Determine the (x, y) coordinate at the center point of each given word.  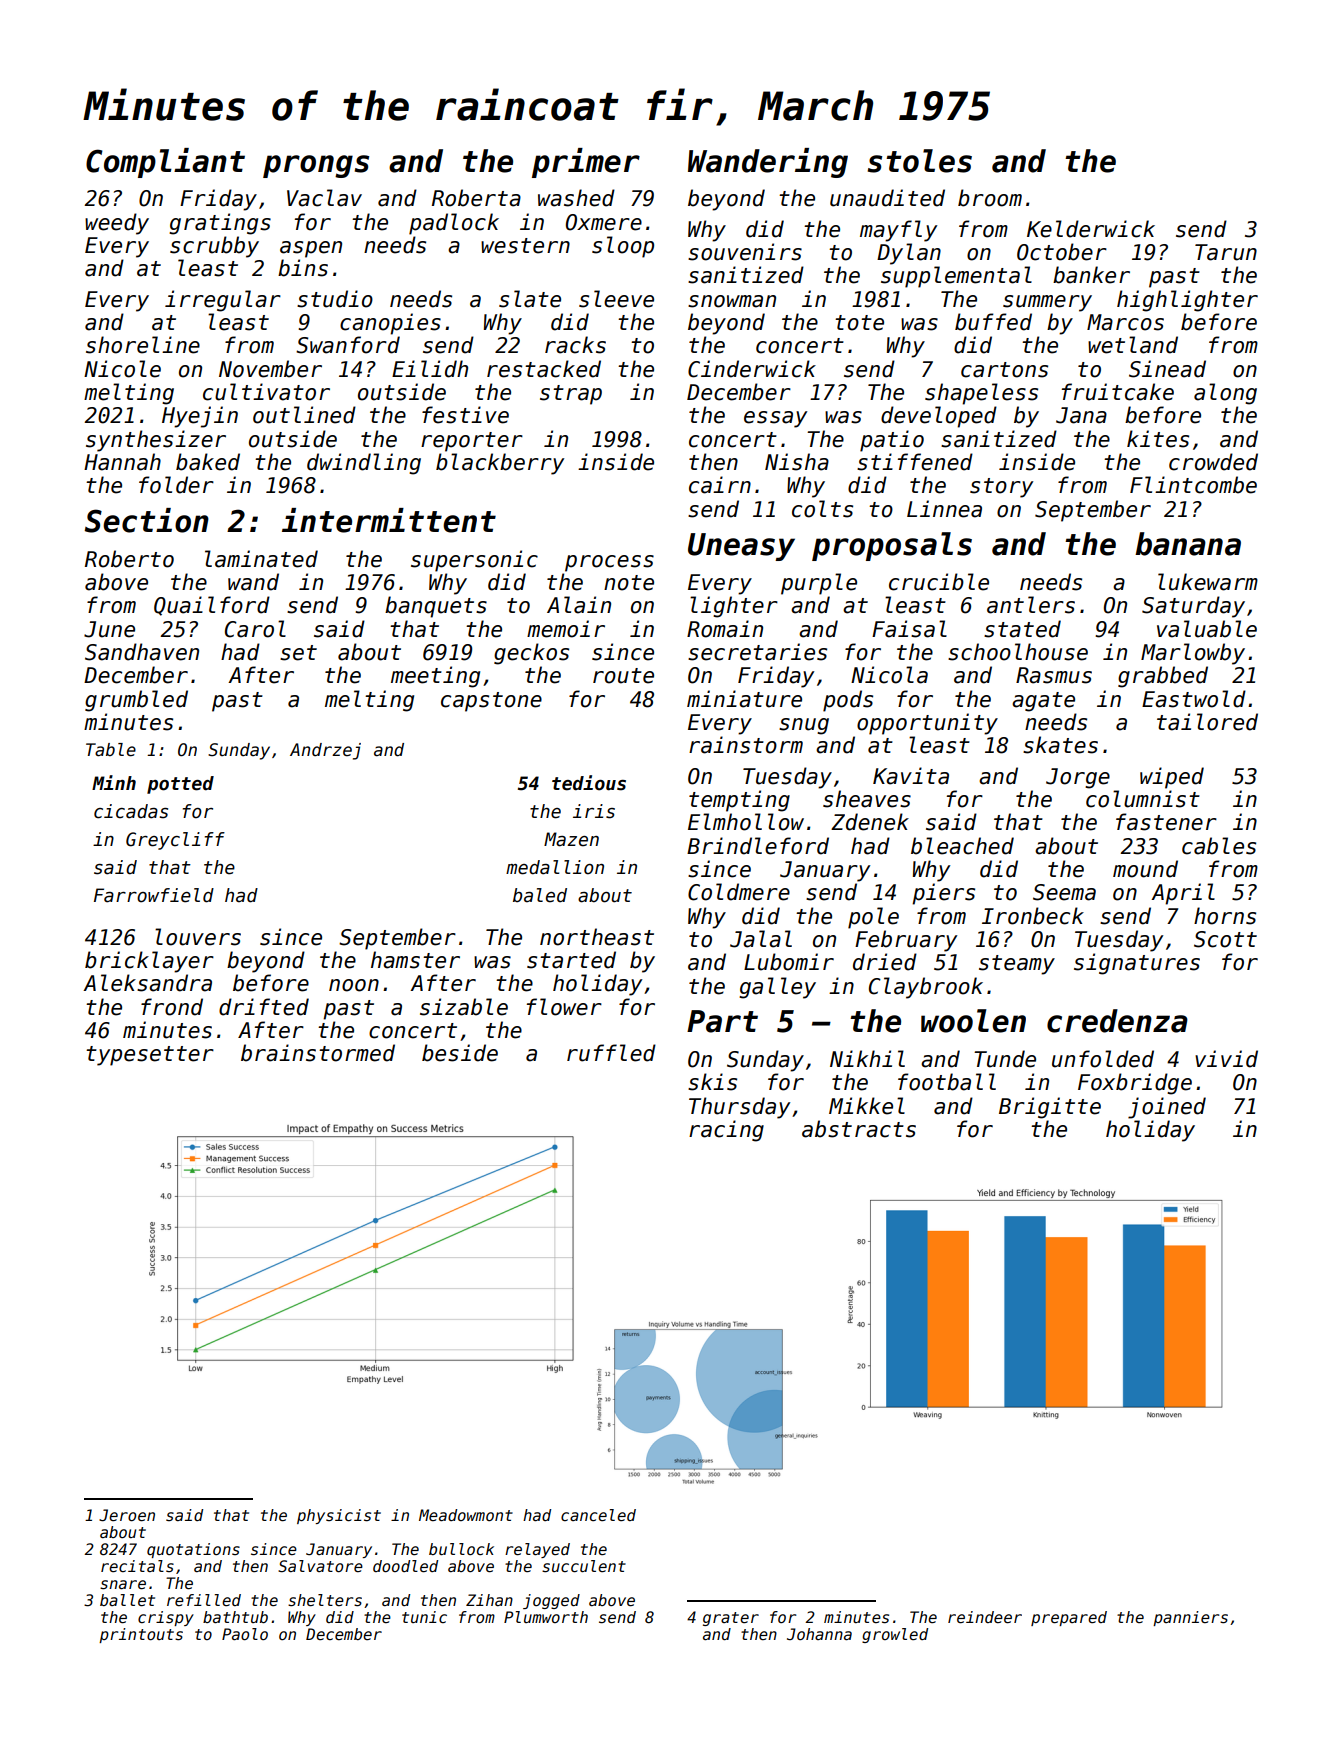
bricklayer (149, 962)
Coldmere (739, 892)
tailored (1207, 722)
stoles (920, 161)
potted (180, 785)
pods (848, 701)
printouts (141, 1635)
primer (586, 163)
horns (1225, 916)
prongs (316, 166)
